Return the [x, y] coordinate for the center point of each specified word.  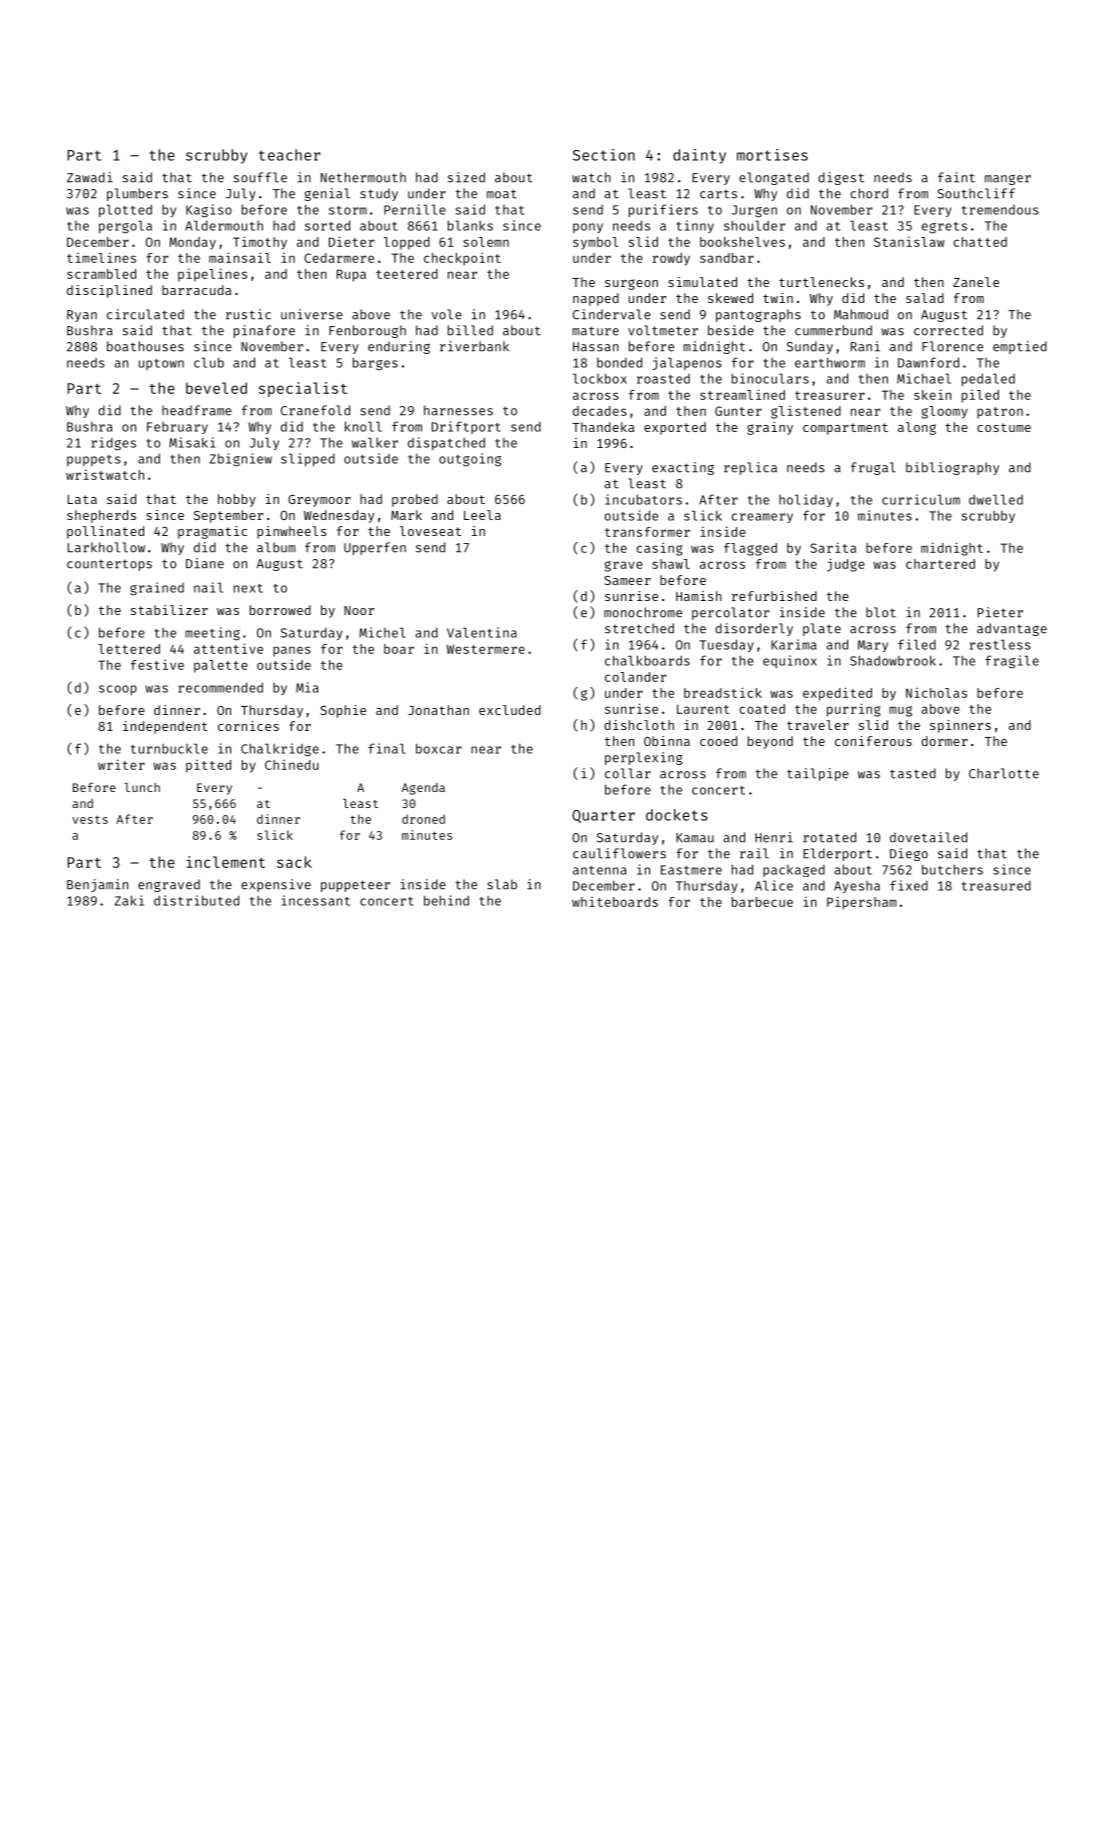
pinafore [264, 331]
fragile [1012, 662]
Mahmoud [861, 314]
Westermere [485, 649]
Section [604, 155]
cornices [248, 726]
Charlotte [1004, 773]
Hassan [596, 347]
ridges [113, 444]
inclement [225, 862]
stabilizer [169, 610]
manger [1008, 179]
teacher [289, 155]
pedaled [988, 379]
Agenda [423, 789]
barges [375, 364]
